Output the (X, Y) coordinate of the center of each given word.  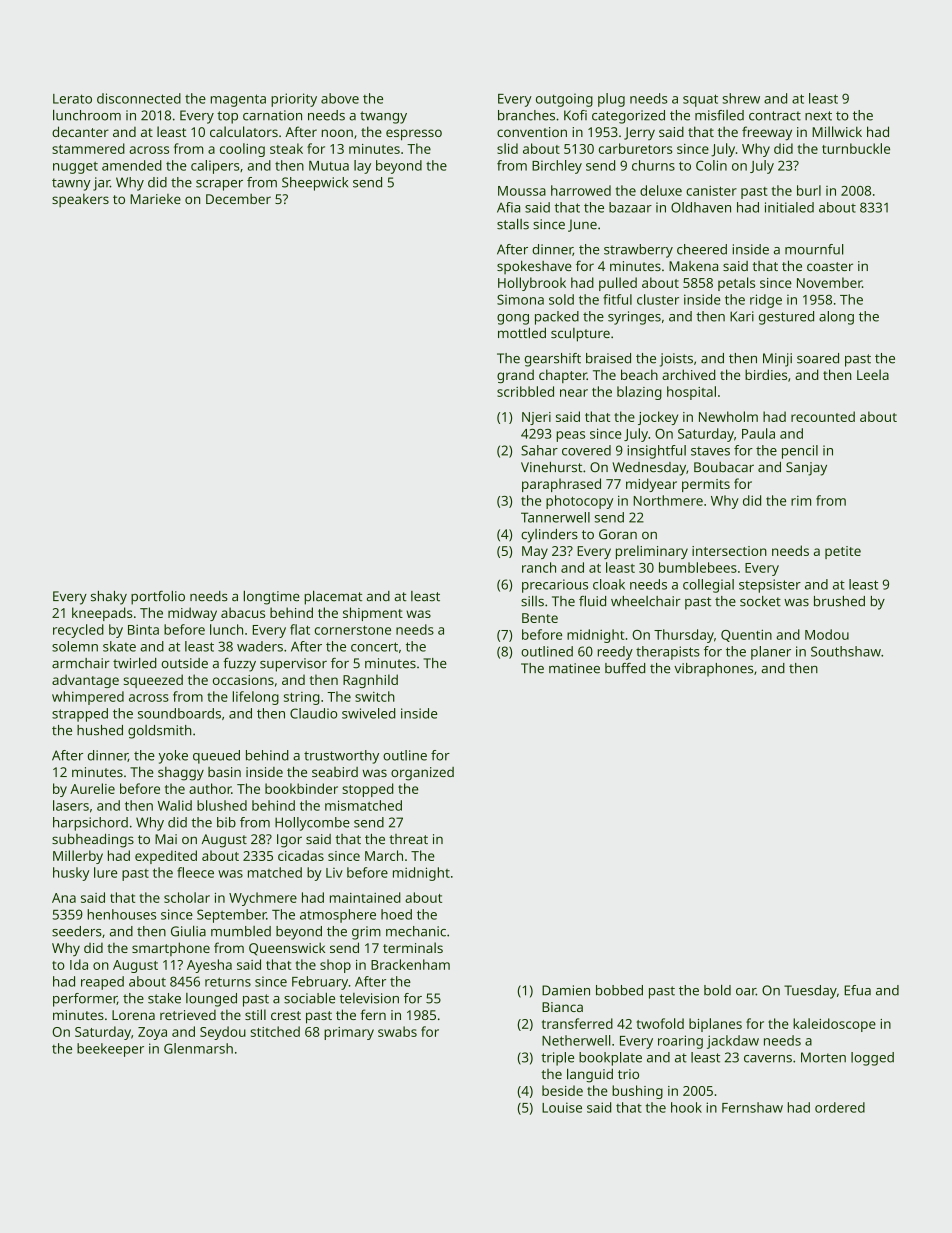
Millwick (837, 131)
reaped (102, 983)
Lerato (72, 99)
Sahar (539, 450)
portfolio (158, 597)
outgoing (564, 100)
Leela (873, 374)
